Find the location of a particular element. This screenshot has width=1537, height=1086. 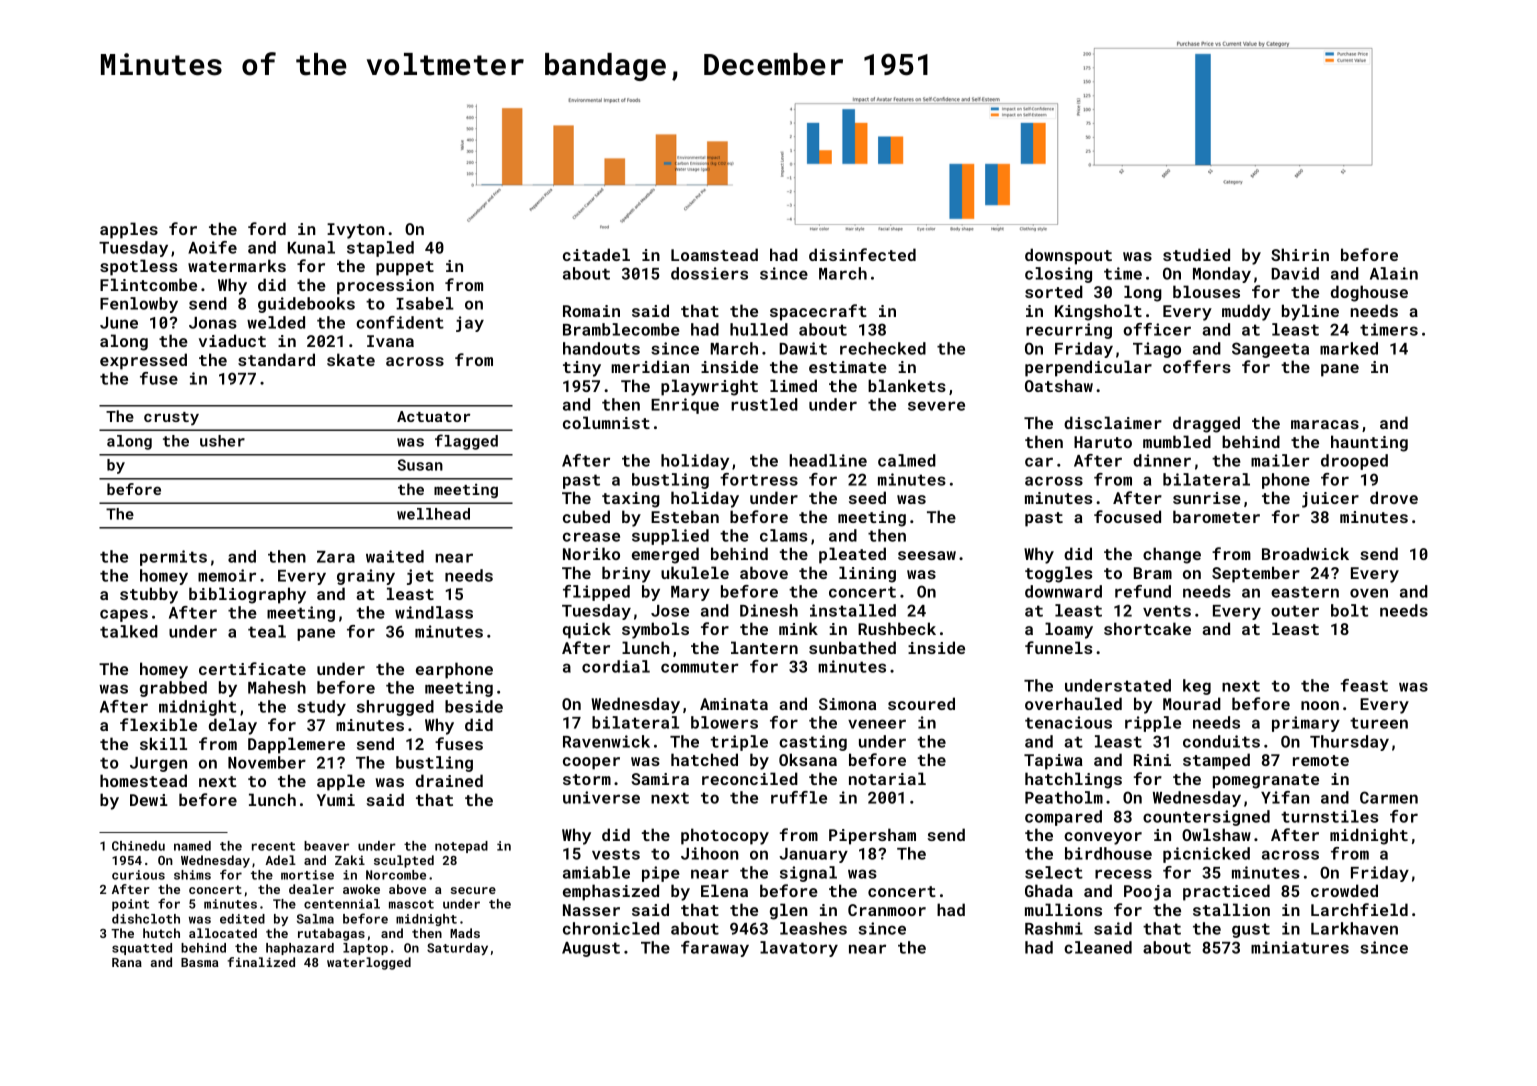

Actuator is located at coordinates (433, 416).
